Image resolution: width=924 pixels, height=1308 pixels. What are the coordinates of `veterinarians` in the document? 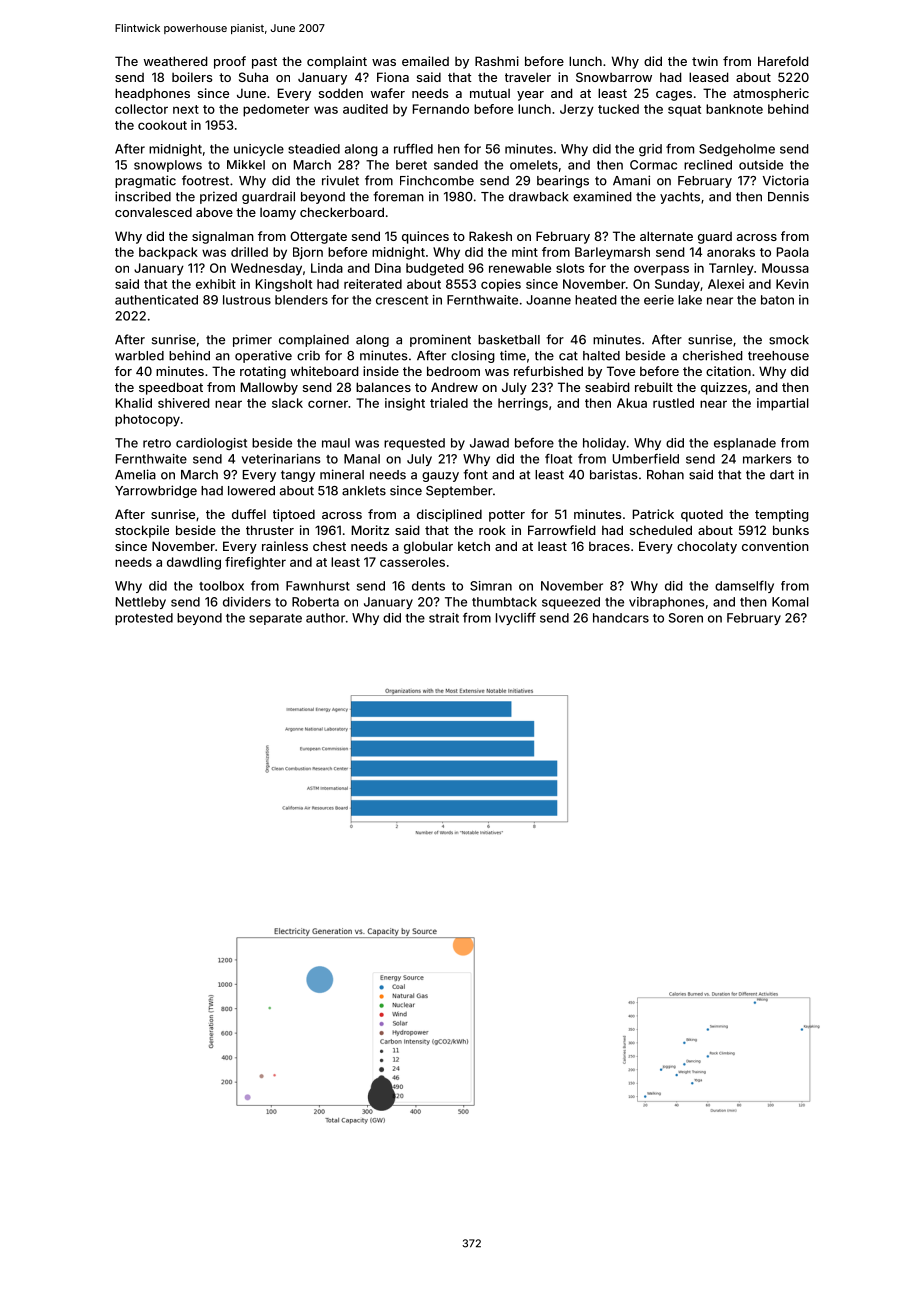 It's located at (281, 459).
